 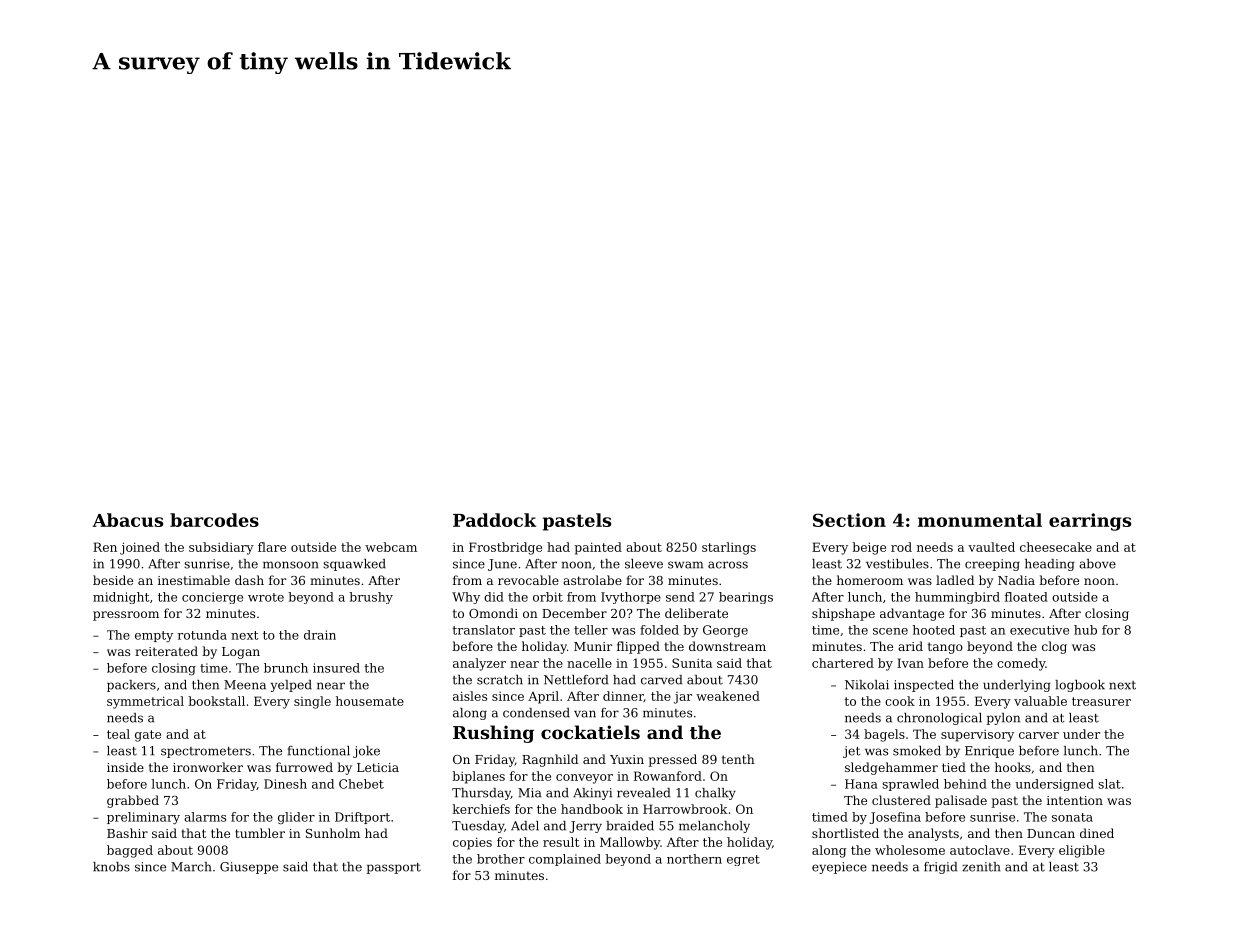 What do you see at coordinates (118, 734) in the image?
I see `teal` at bounding box center [118, 734].
